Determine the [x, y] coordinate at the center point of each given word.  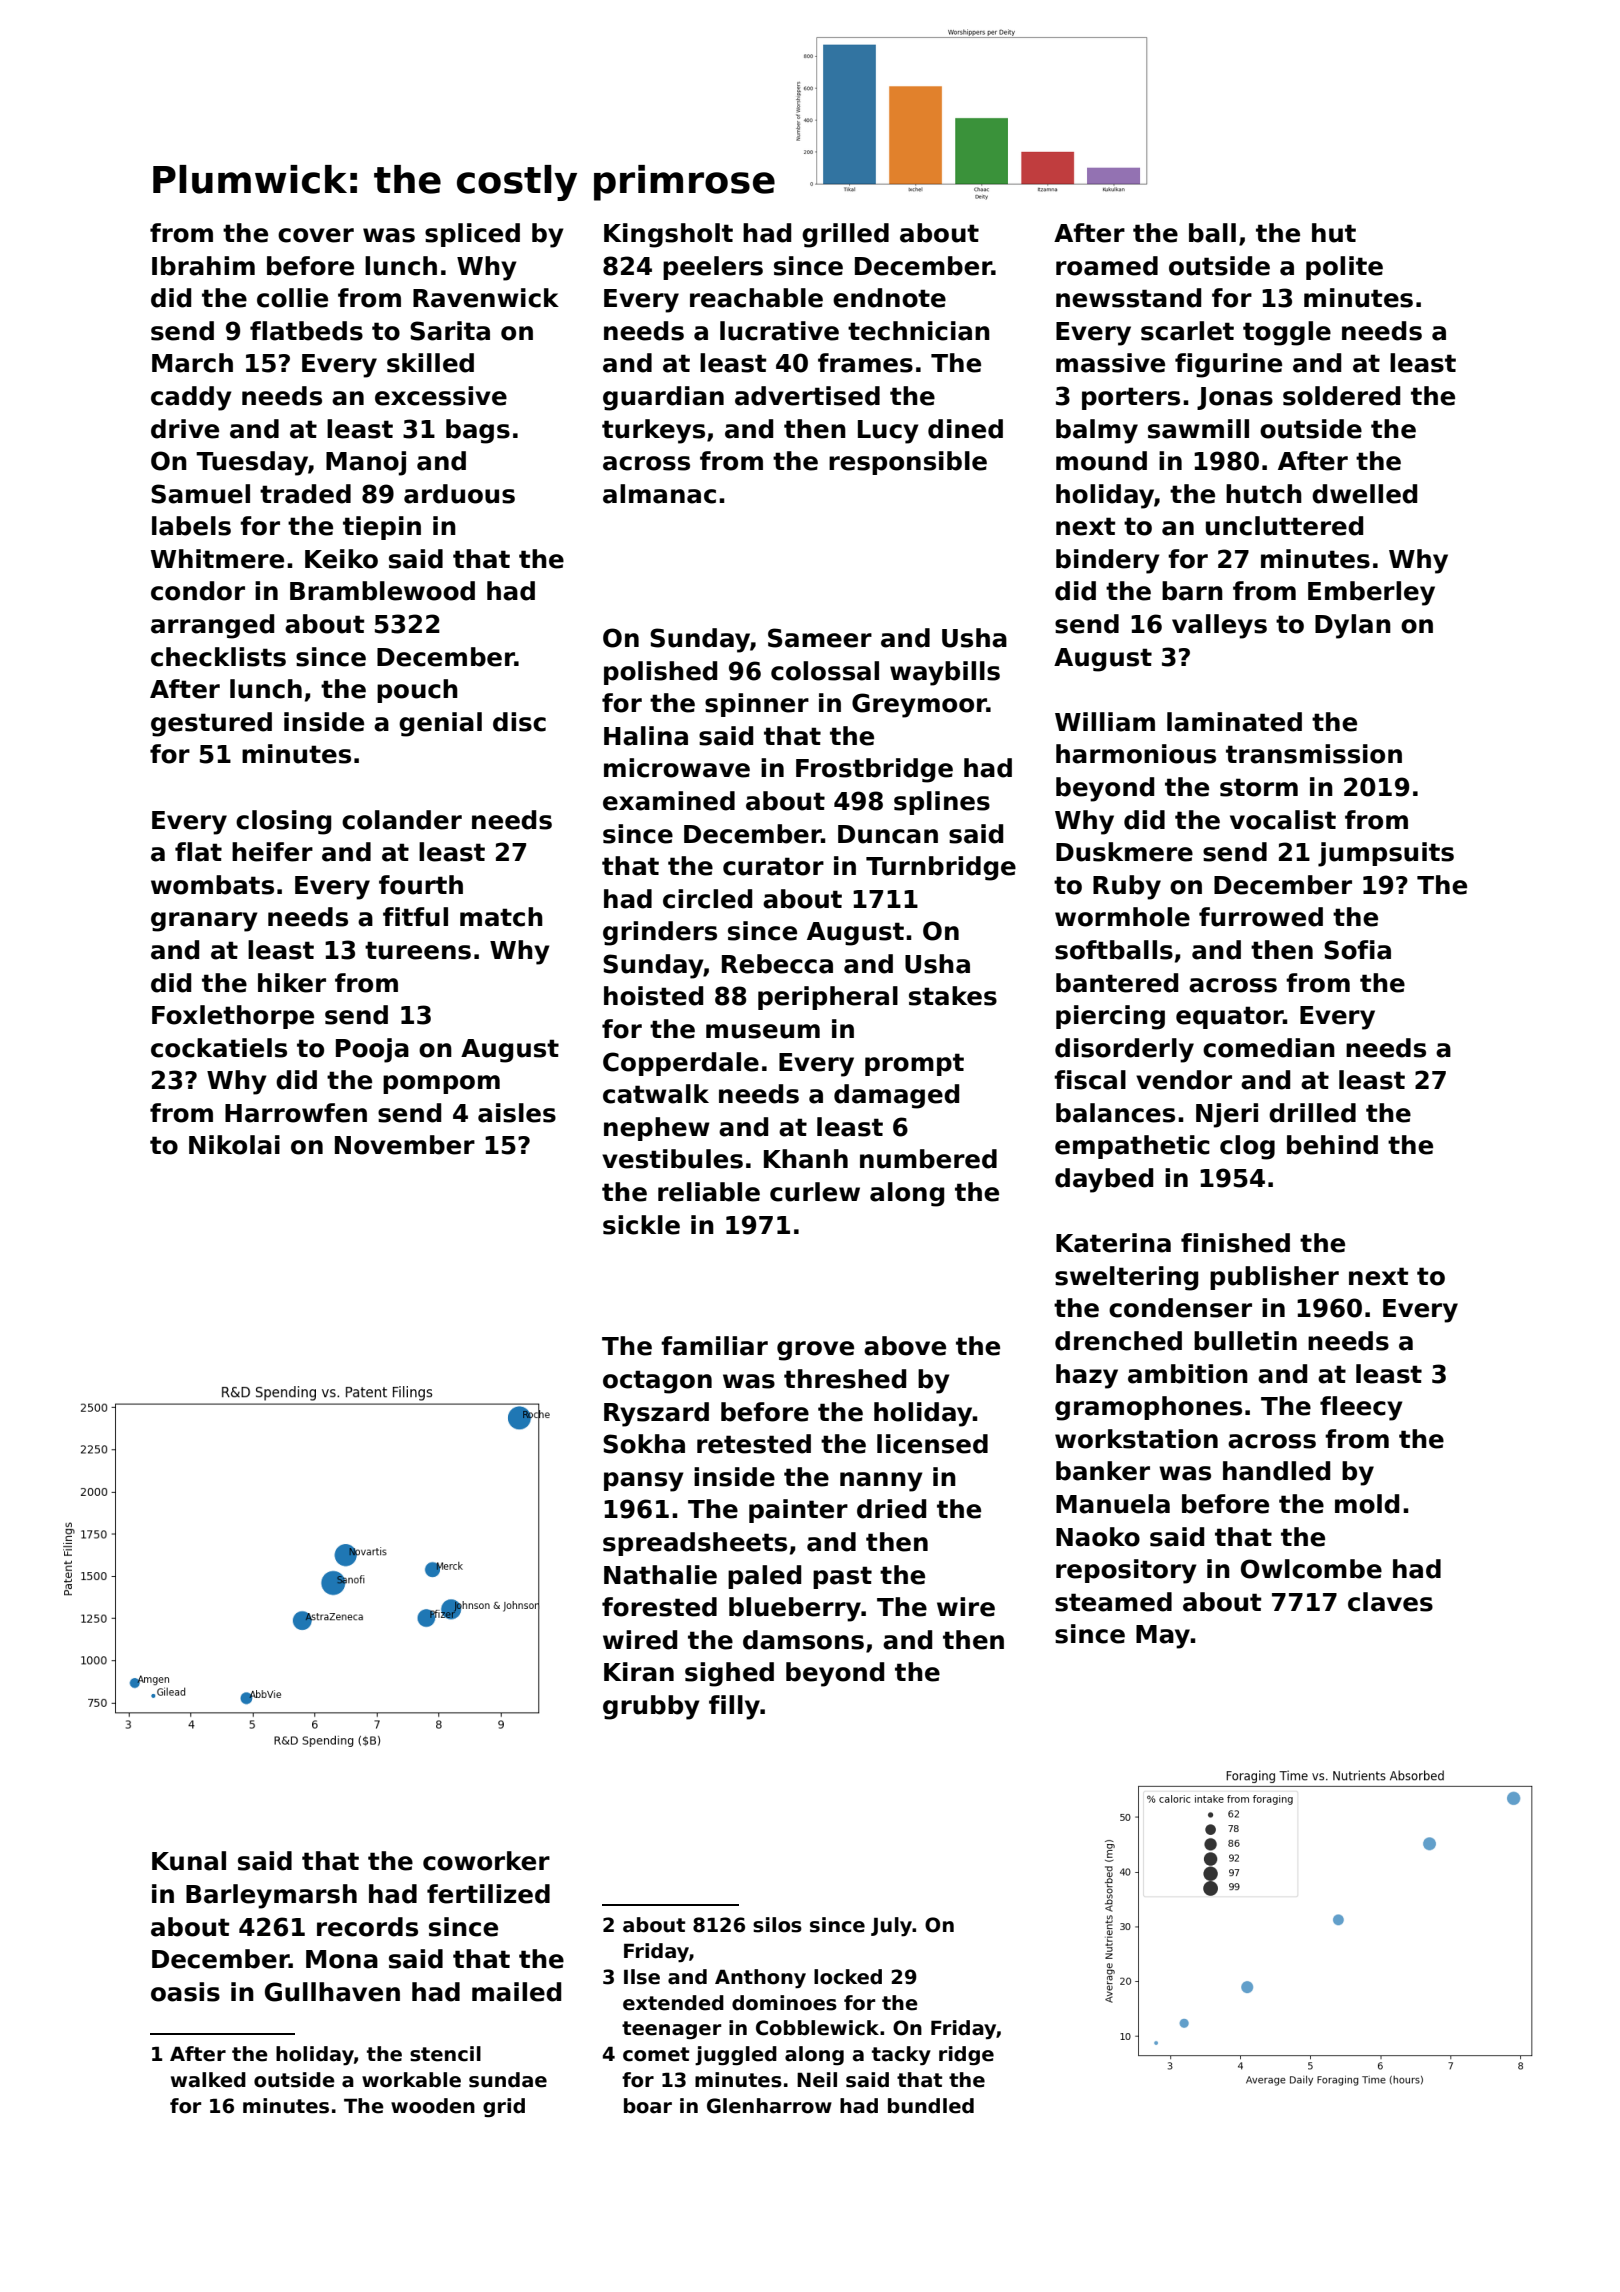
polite [1344, 268]
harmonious [1136, 754]
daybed [1104, 1180]
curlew [815, 1192]
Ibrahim [203, 266]
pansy [644, 1482]
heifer [272, 852]
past [842, 1577]
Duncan [888, 834]
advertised [807, 396]
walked [208, 2080]
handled [1276, 1471]
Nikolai [234, 1145]
